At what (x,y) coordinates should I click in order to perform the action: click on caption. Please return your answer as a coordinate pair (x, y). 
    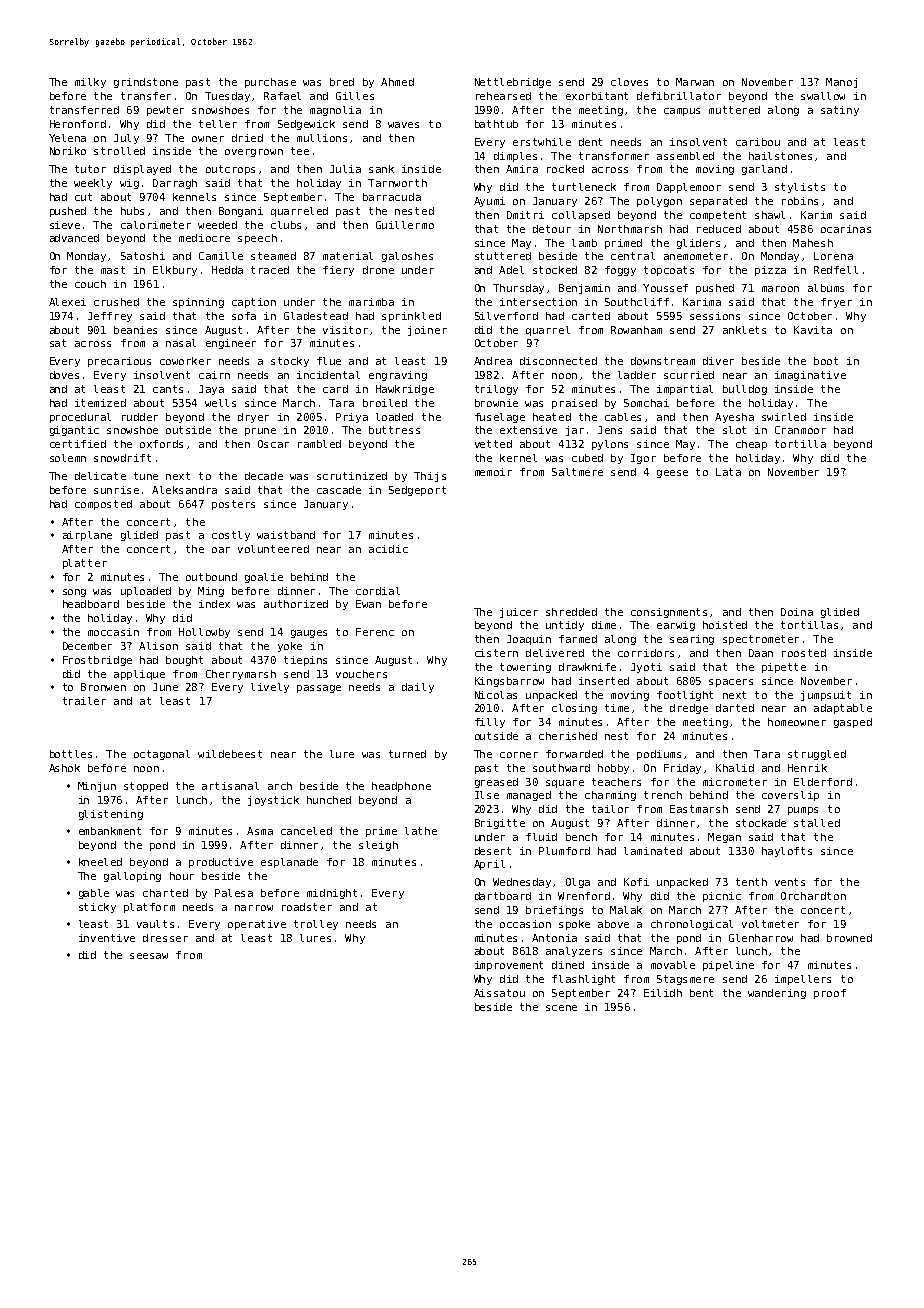
    Looking at the image, I should click on (254, 303).
